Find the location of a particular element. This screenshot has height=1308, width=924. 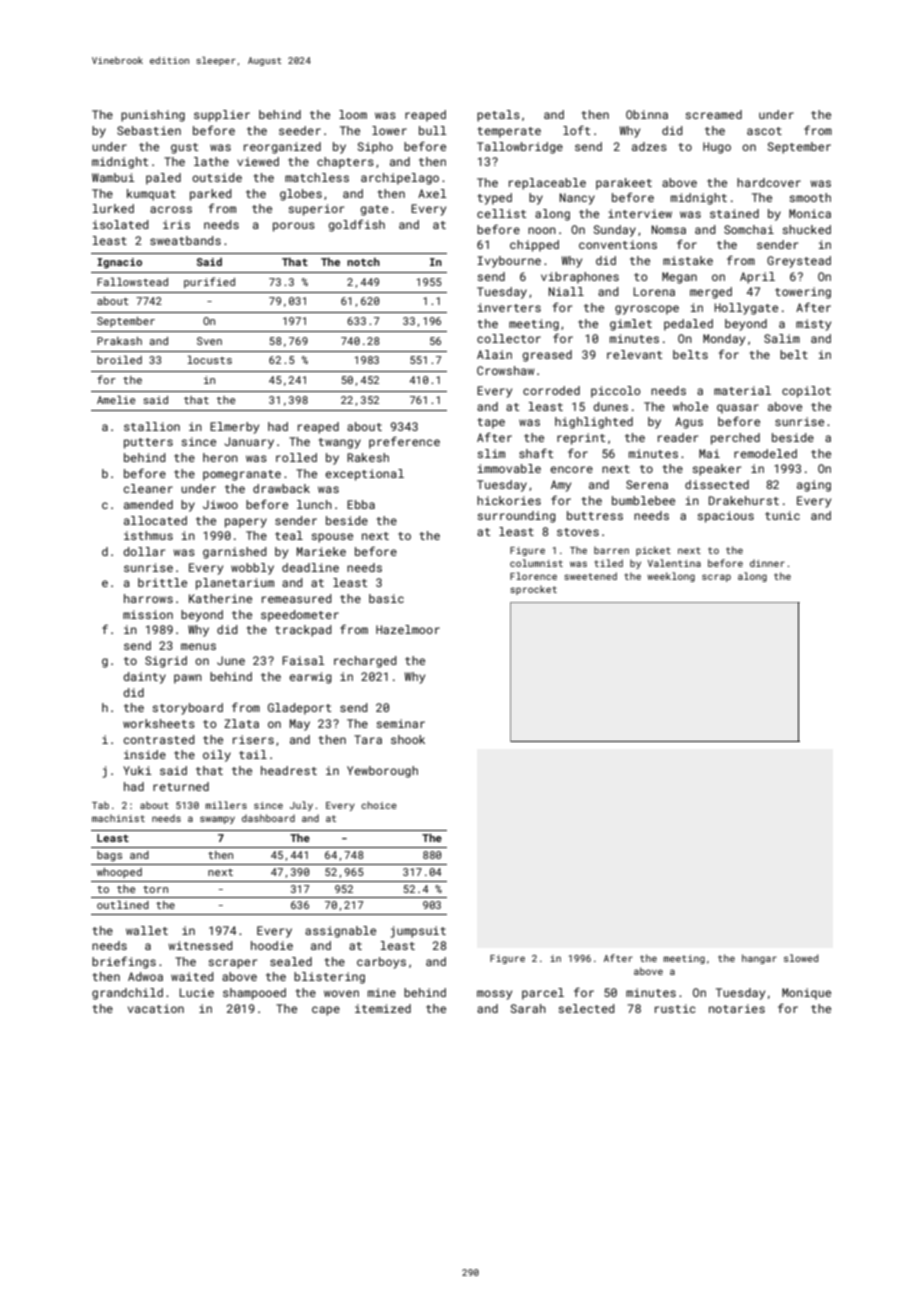

amended is located at coordinates (148, 504).
